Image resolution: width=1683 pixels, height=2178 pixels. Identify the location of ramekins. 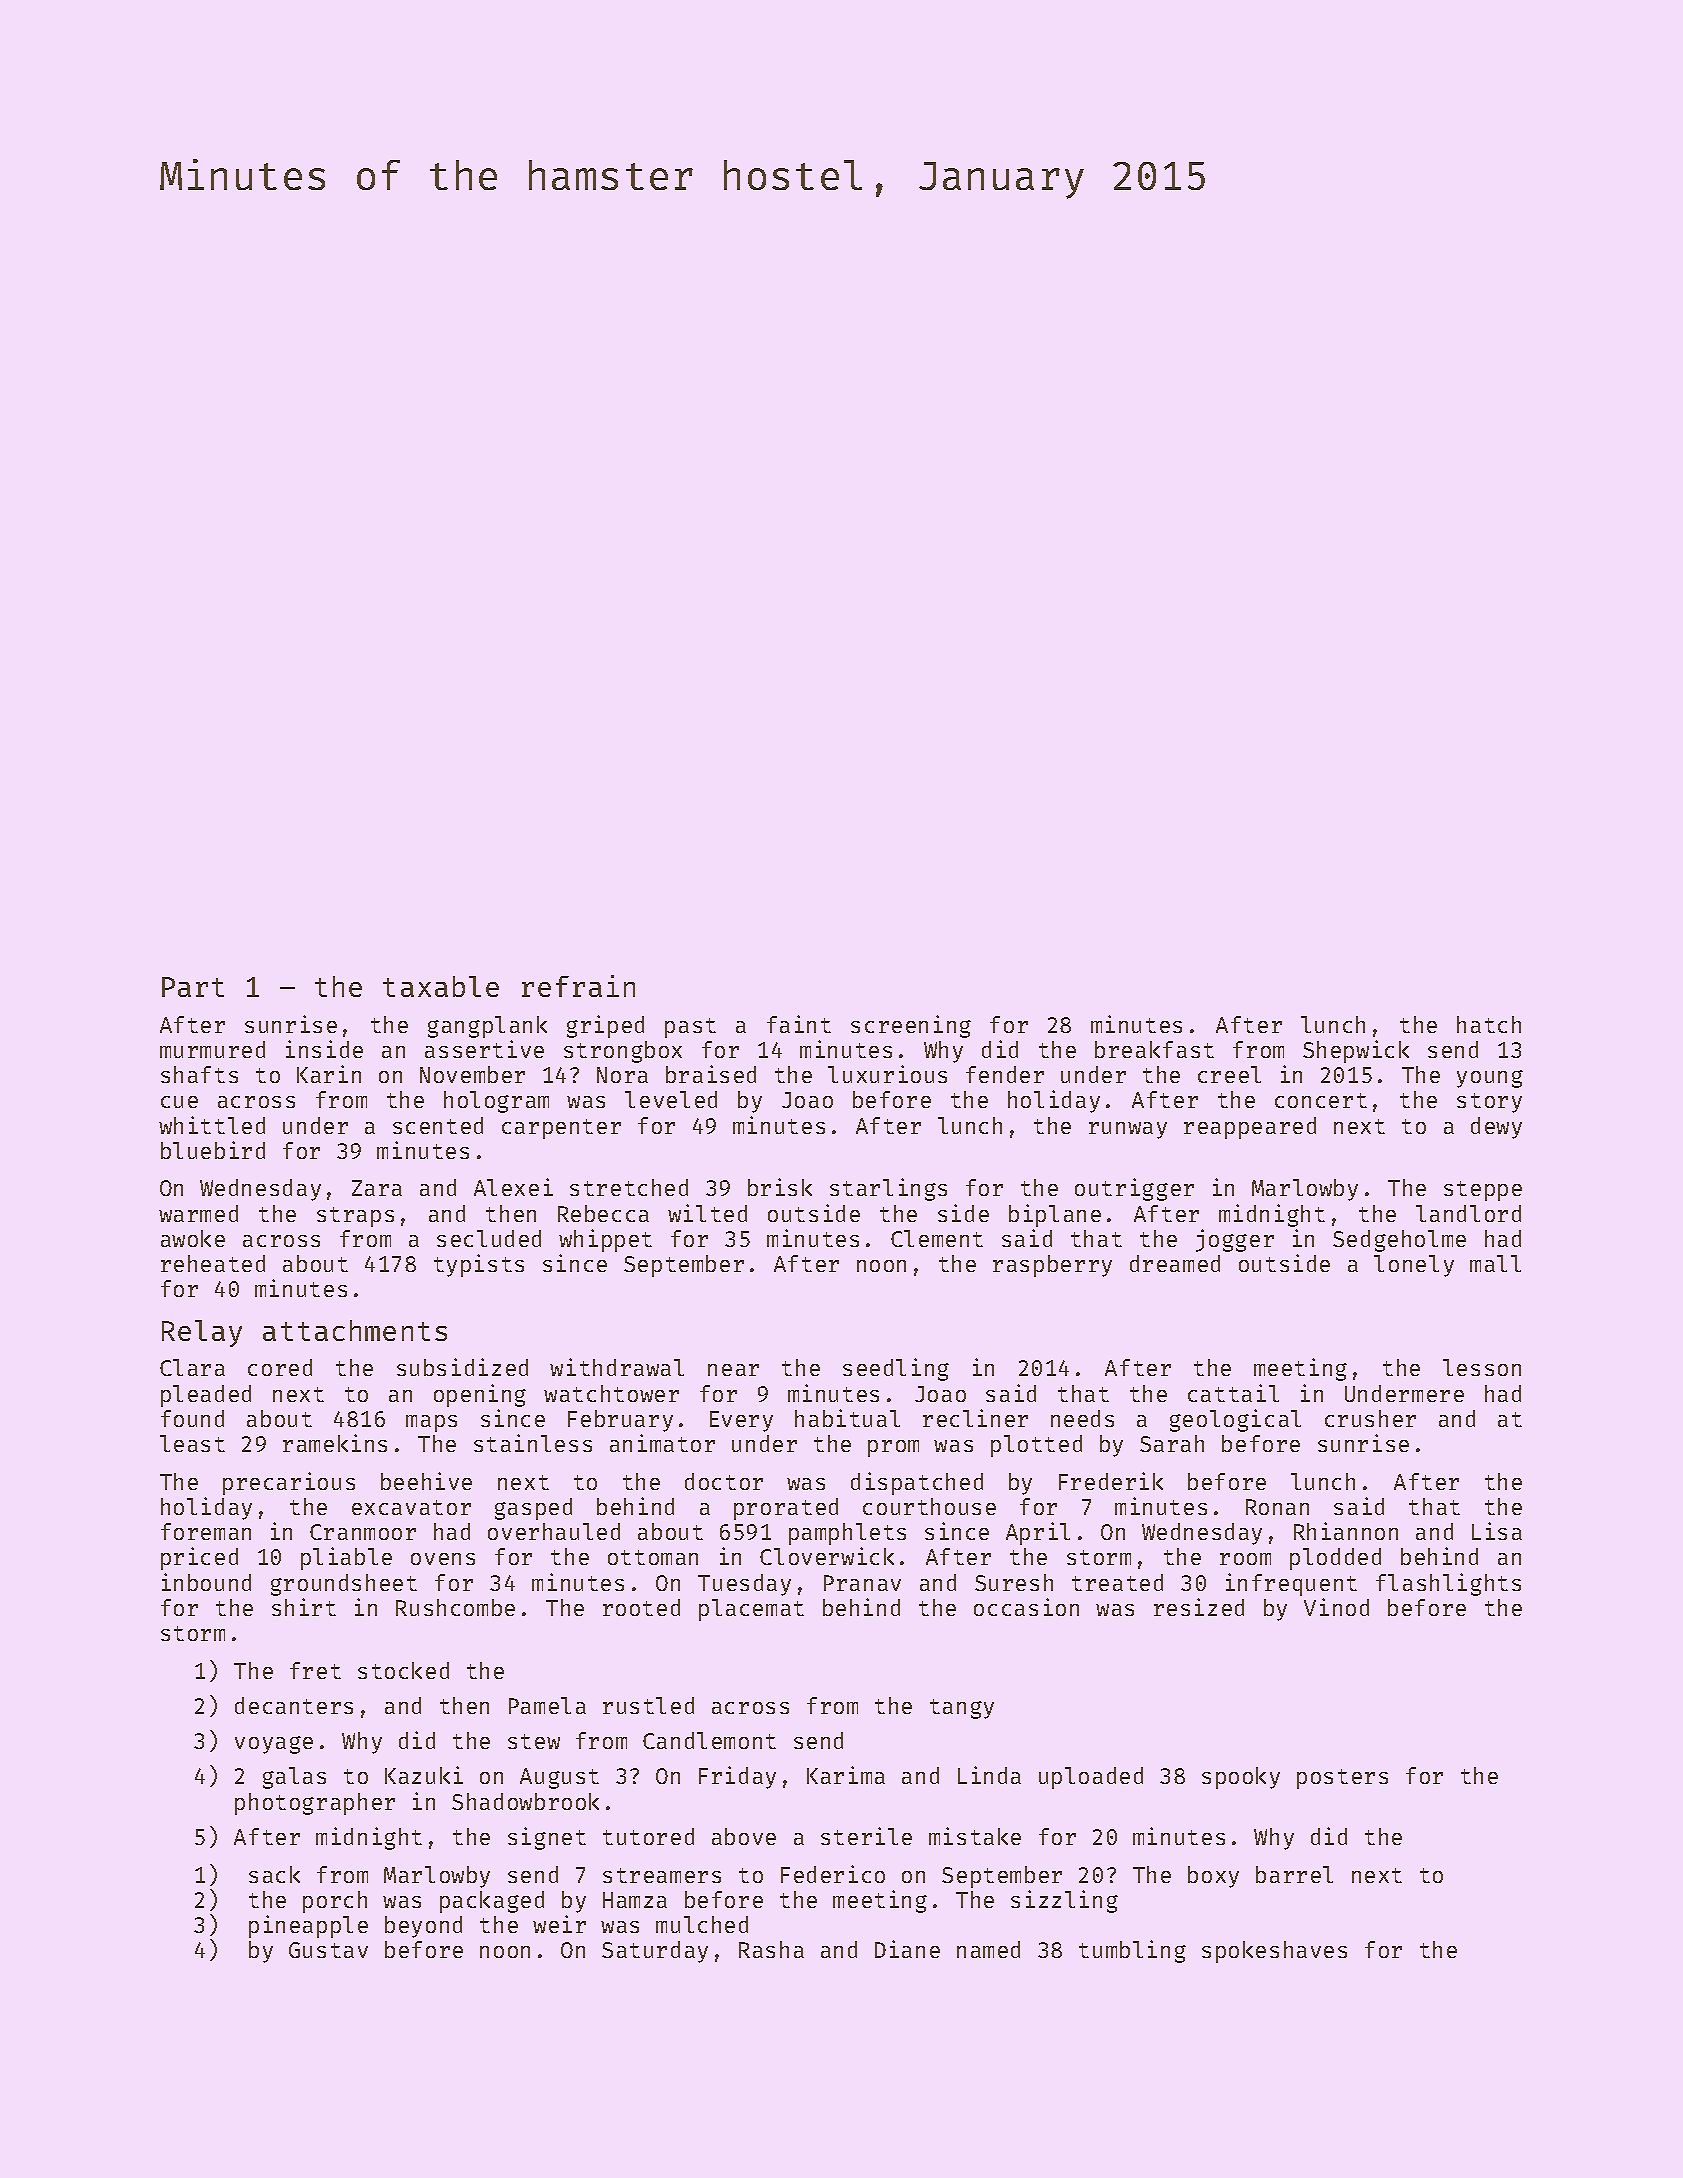
(335, 1443).
